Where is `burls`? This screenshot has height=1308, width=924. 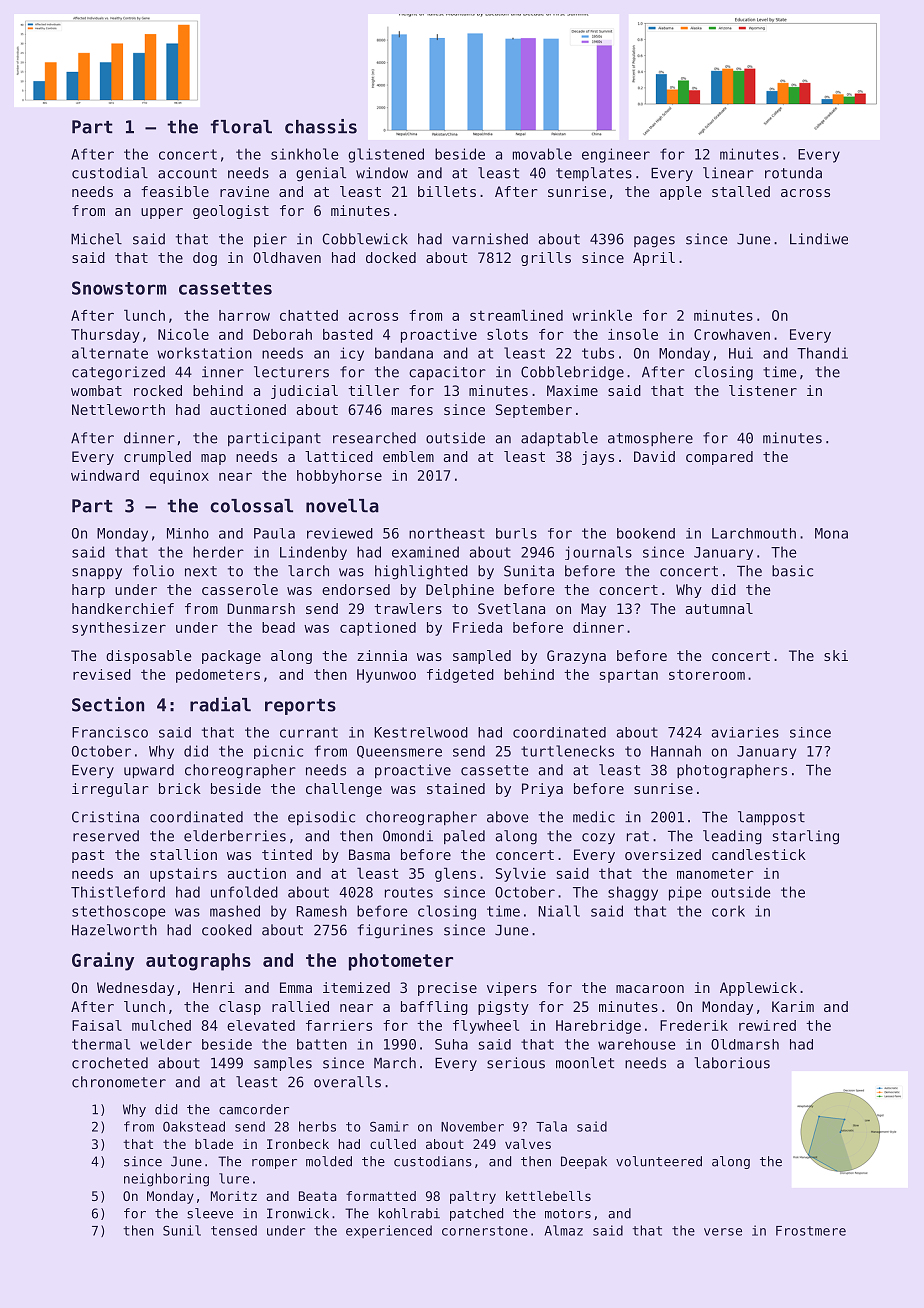 burls is located at coordinates (516, 533).
